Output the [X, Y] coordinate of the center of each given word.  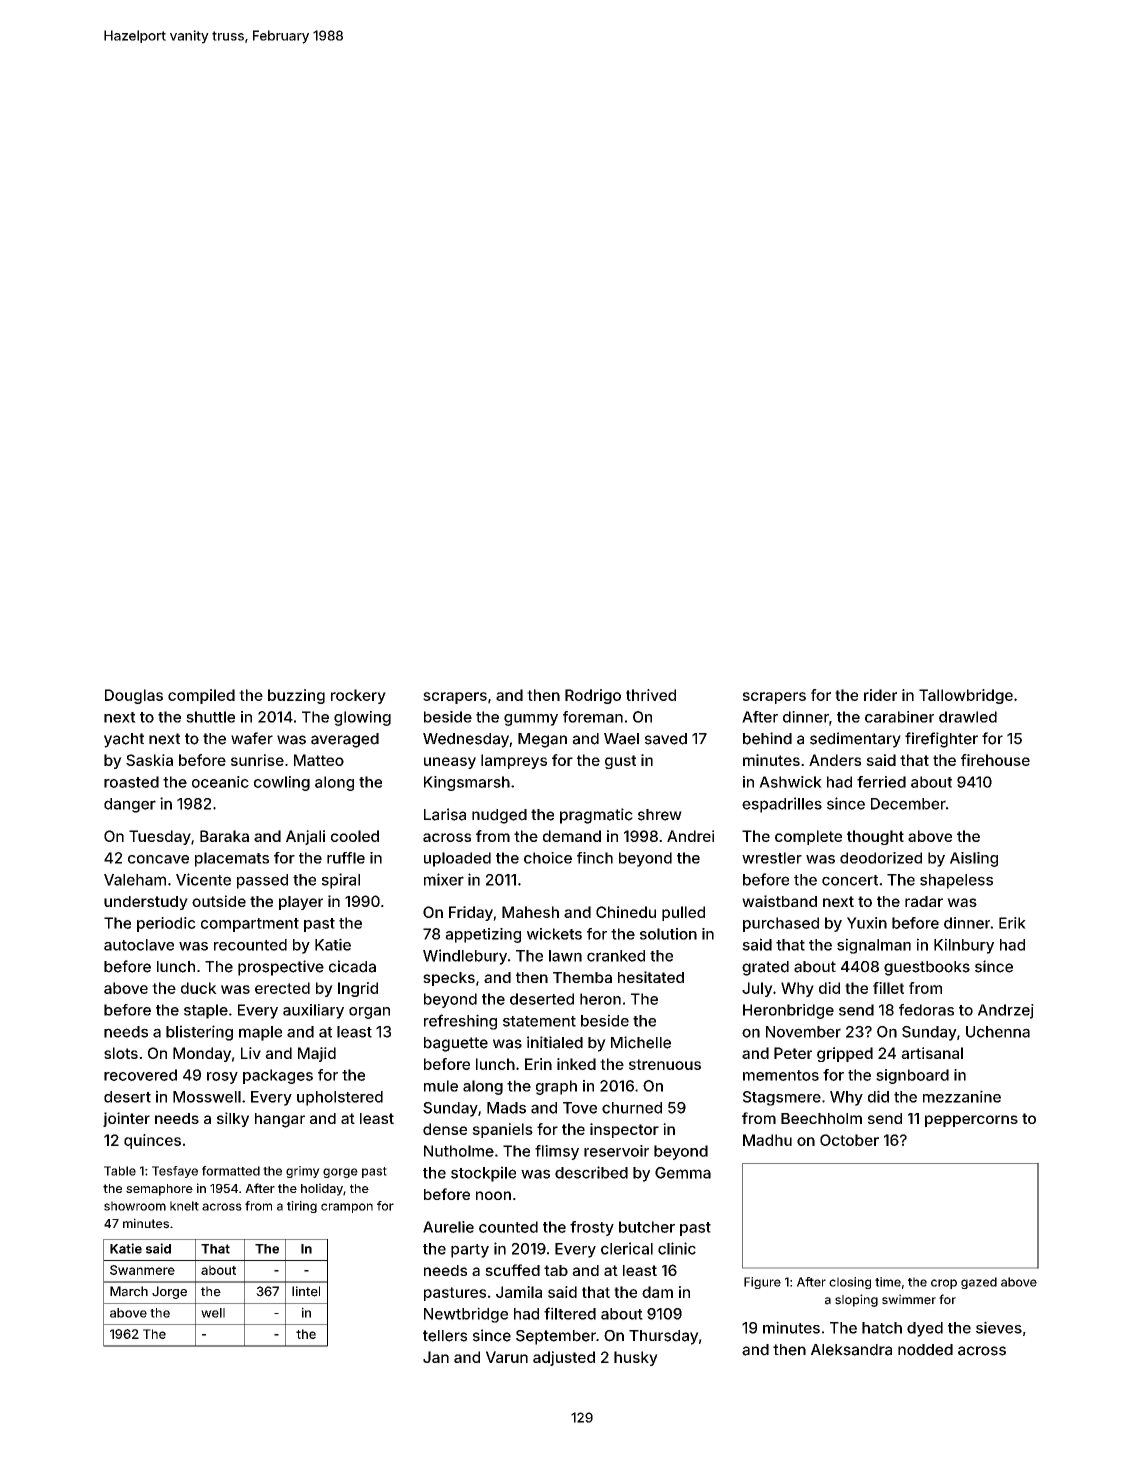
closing [850, 1283]
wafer [252, 738]
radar [924, 901]
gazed [979, 1283]
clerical [627, 1248]
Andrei [690, 836]
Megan [542, 740]
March [129, 1291]
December [908, 804]
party [470, 1251]
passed [262, 881]
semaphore [159, 1190]
